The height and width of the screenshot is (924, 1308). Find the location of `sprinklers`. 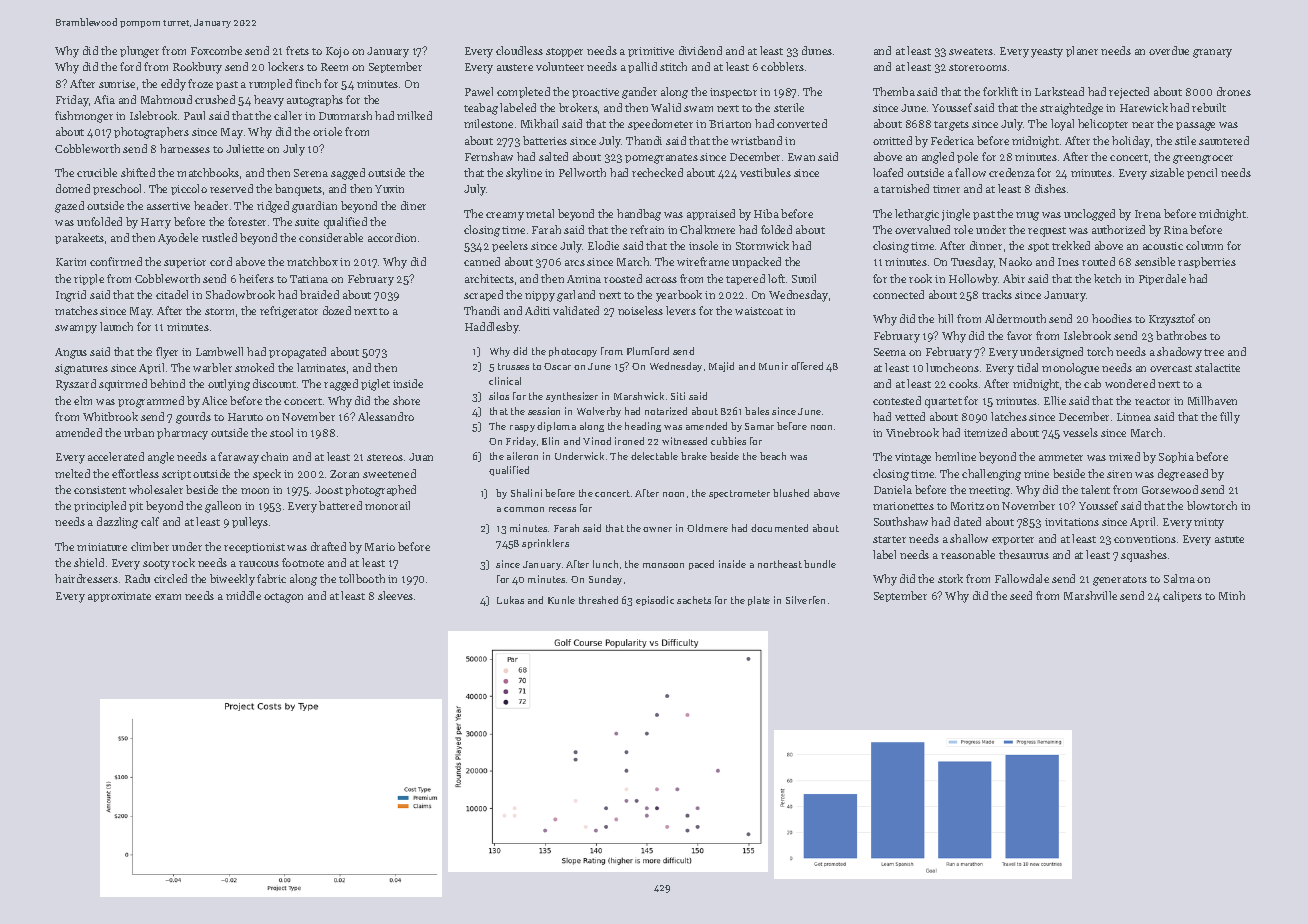

sprinklers is located at coordinates (545, 544).
